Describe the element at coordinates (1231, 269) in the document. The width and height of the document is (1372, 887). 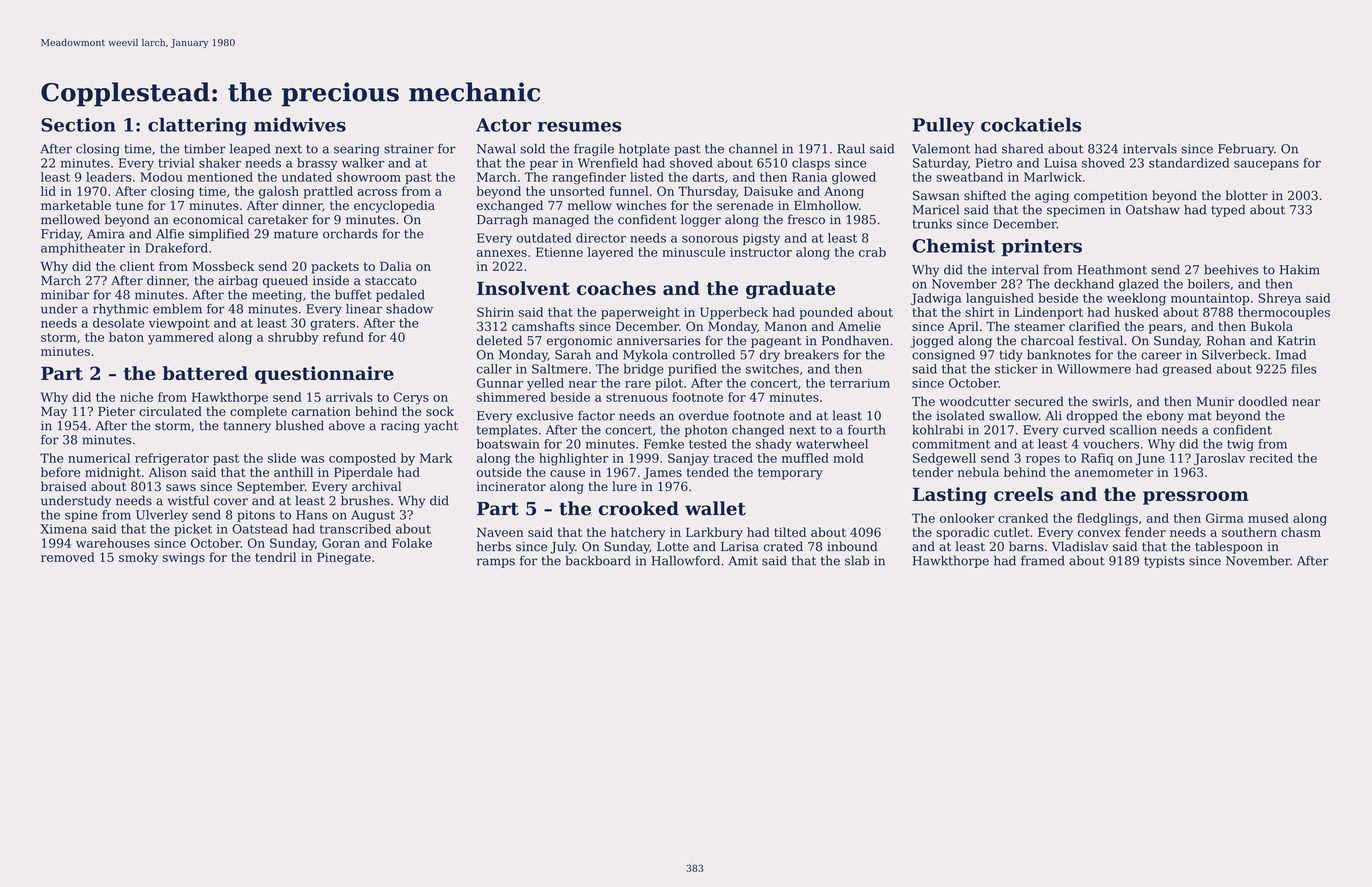
I see `beehives` at that location.
